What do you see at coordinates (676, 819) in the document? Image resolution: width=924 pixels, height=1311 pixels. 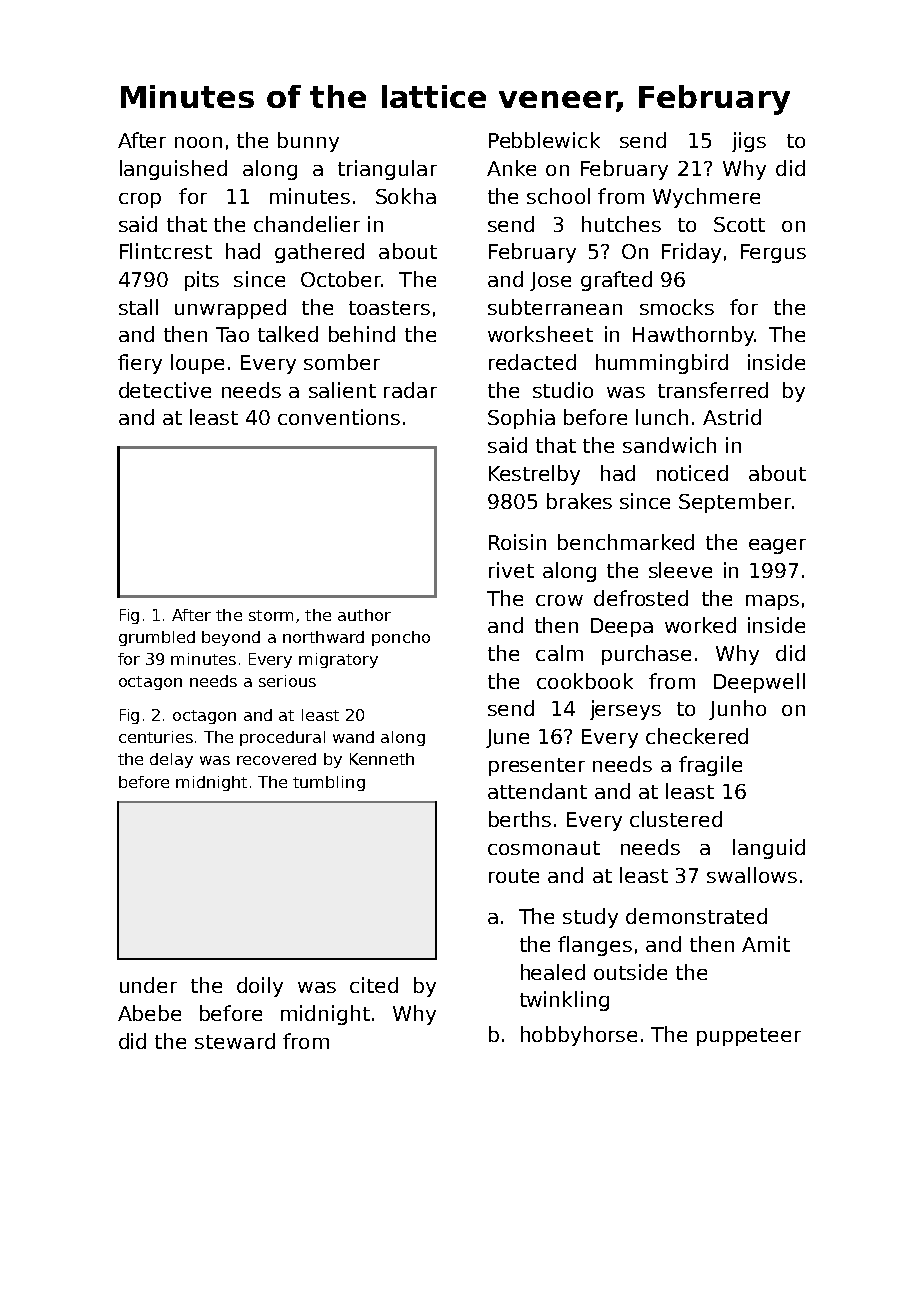 I see `clustered` at bounding box center [676, 819].
